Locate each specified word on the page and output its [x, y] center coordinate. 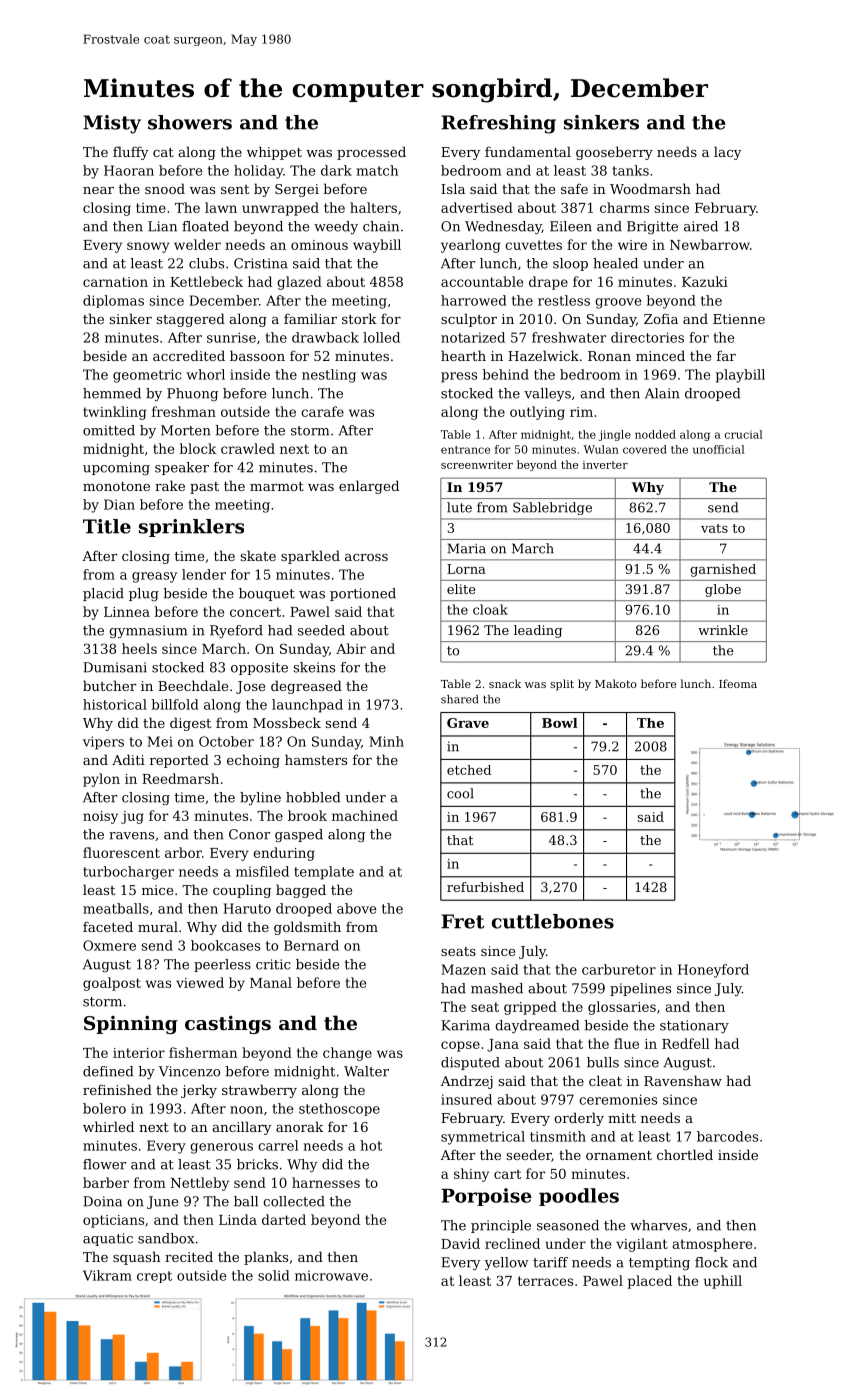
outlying [537, 413]
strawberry [259, 1091]
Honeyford [713, 971]
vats [714, 528]
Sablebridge [552, 508]
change [347, 1054]
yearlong [470, 246]
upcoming [116, 468]
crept [154, 1277]
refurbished [485, 887]
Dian [119, 504]
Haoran [129, 170]
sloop [570, 264]
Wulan [601, 449]
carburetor [619, 969]
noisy [100, 817]
